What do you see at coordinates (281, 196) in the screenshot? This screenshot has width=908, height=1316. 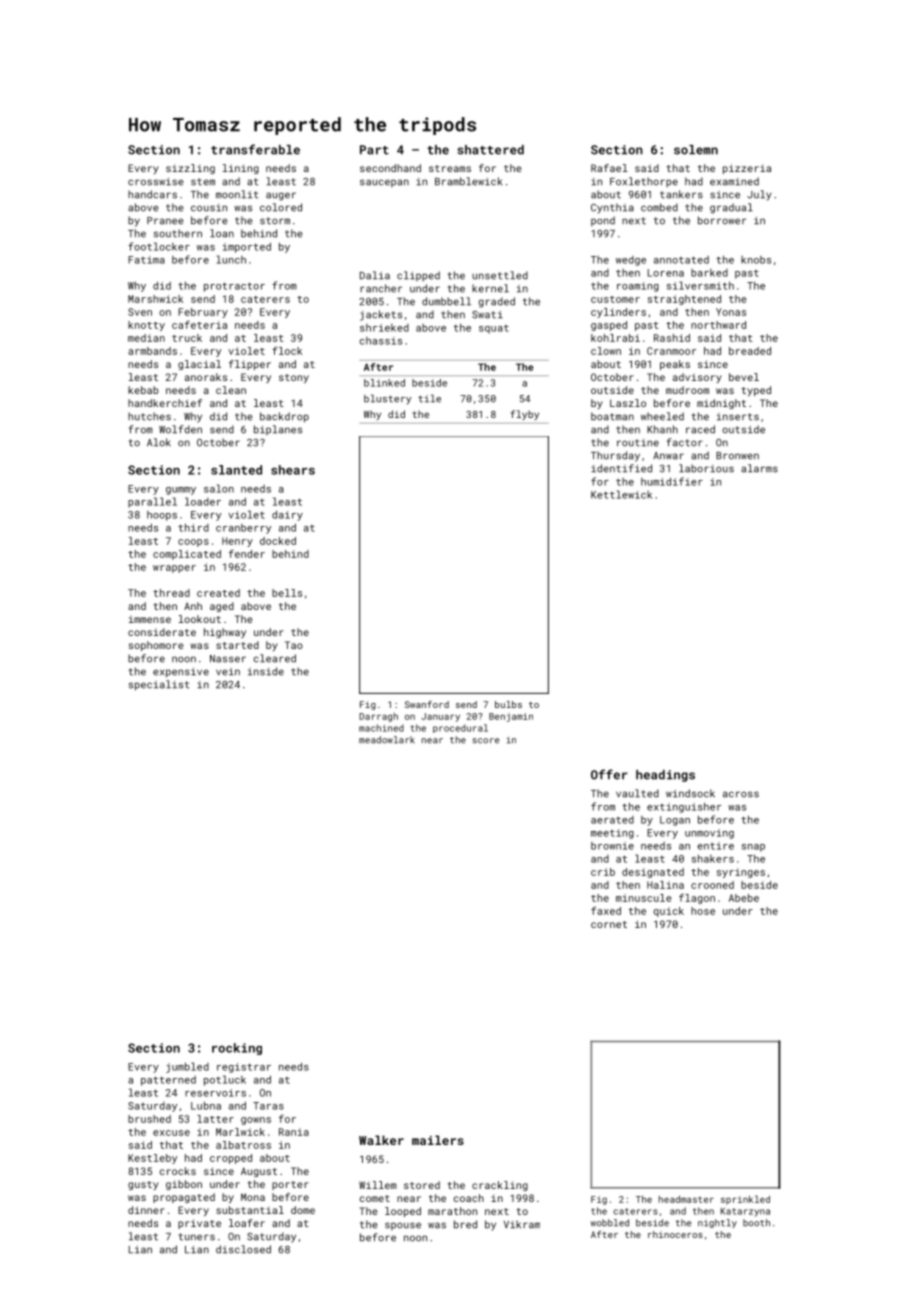 I see `auger` at bounding box center [281, 196].
